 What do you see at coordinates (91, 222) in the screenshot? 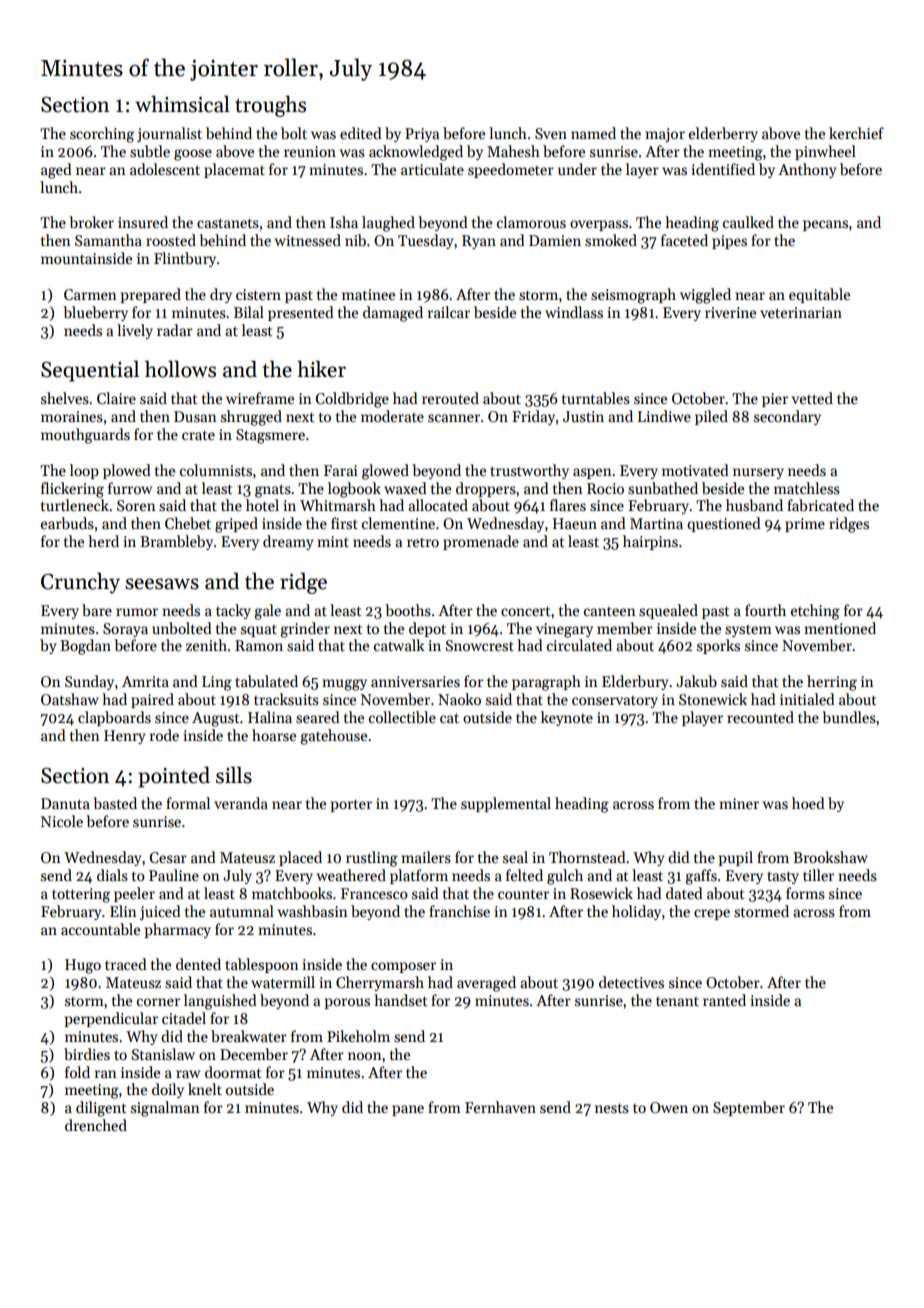
I see `broker` at bounding box center [91, 222].
